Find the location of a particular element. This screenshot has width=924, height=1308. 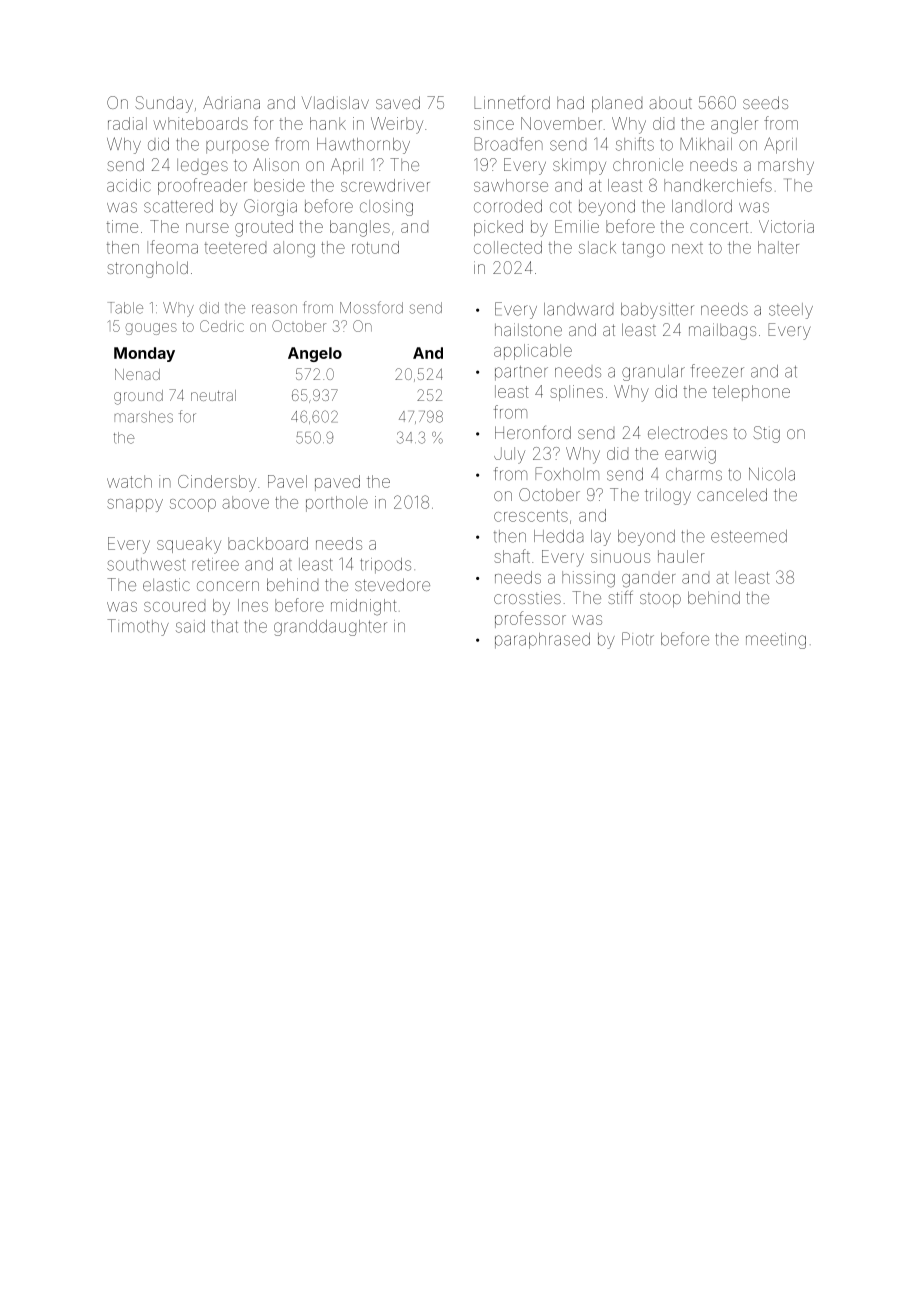

that is located at coordinates (224, 626).
